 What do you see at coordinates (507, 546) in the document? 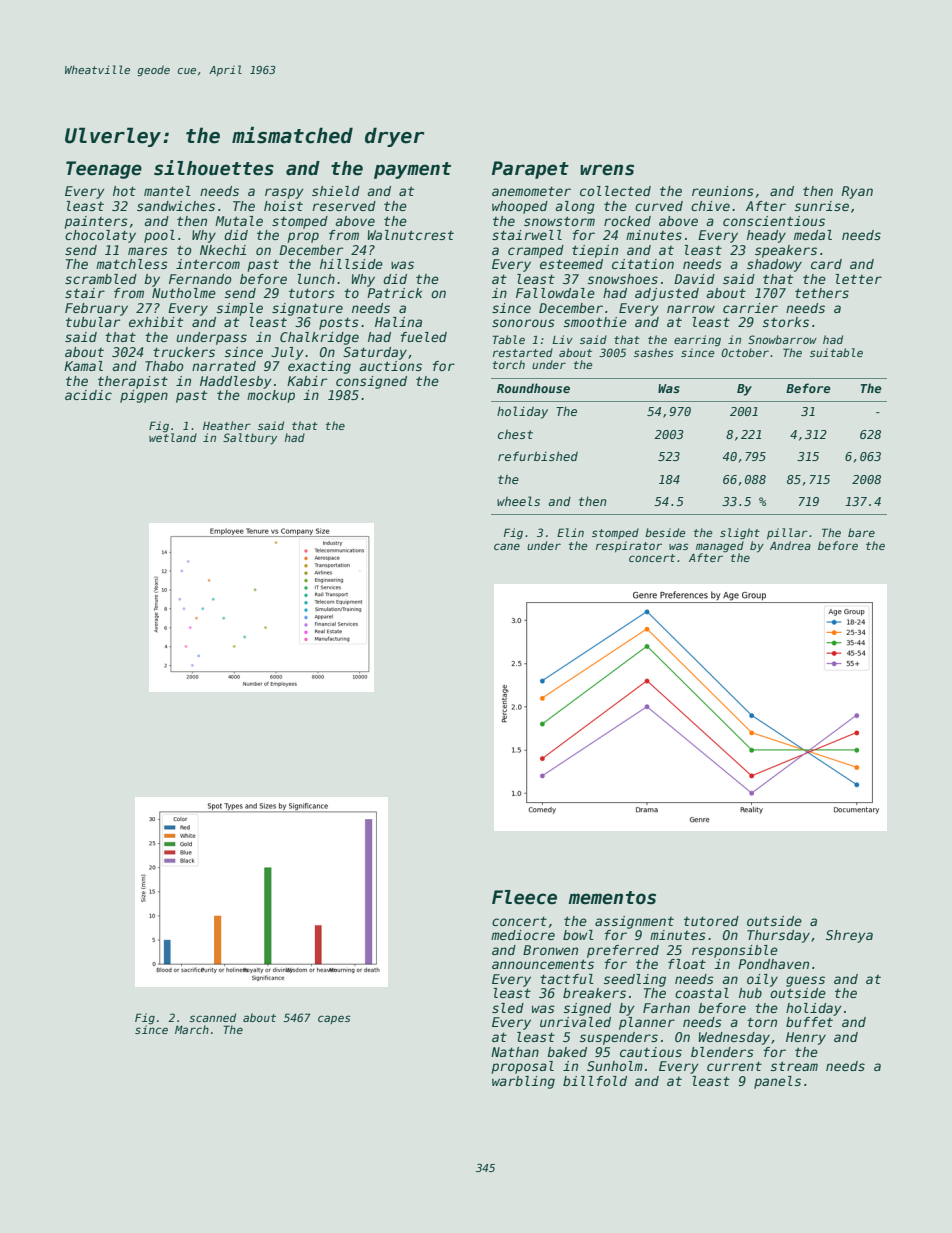
I see `cane` at bounding box center [507, 546].
